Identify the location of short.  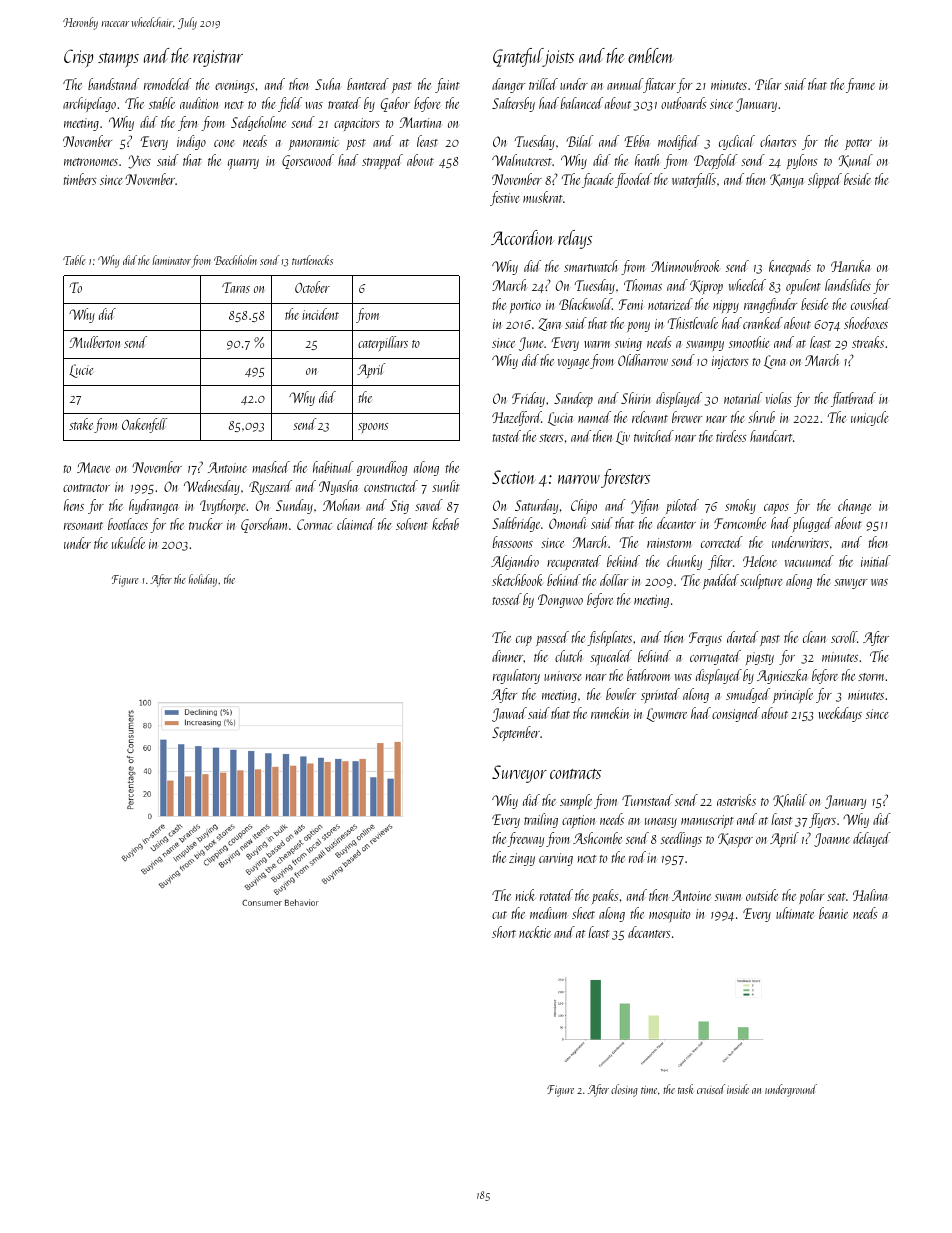
(504, 932).
